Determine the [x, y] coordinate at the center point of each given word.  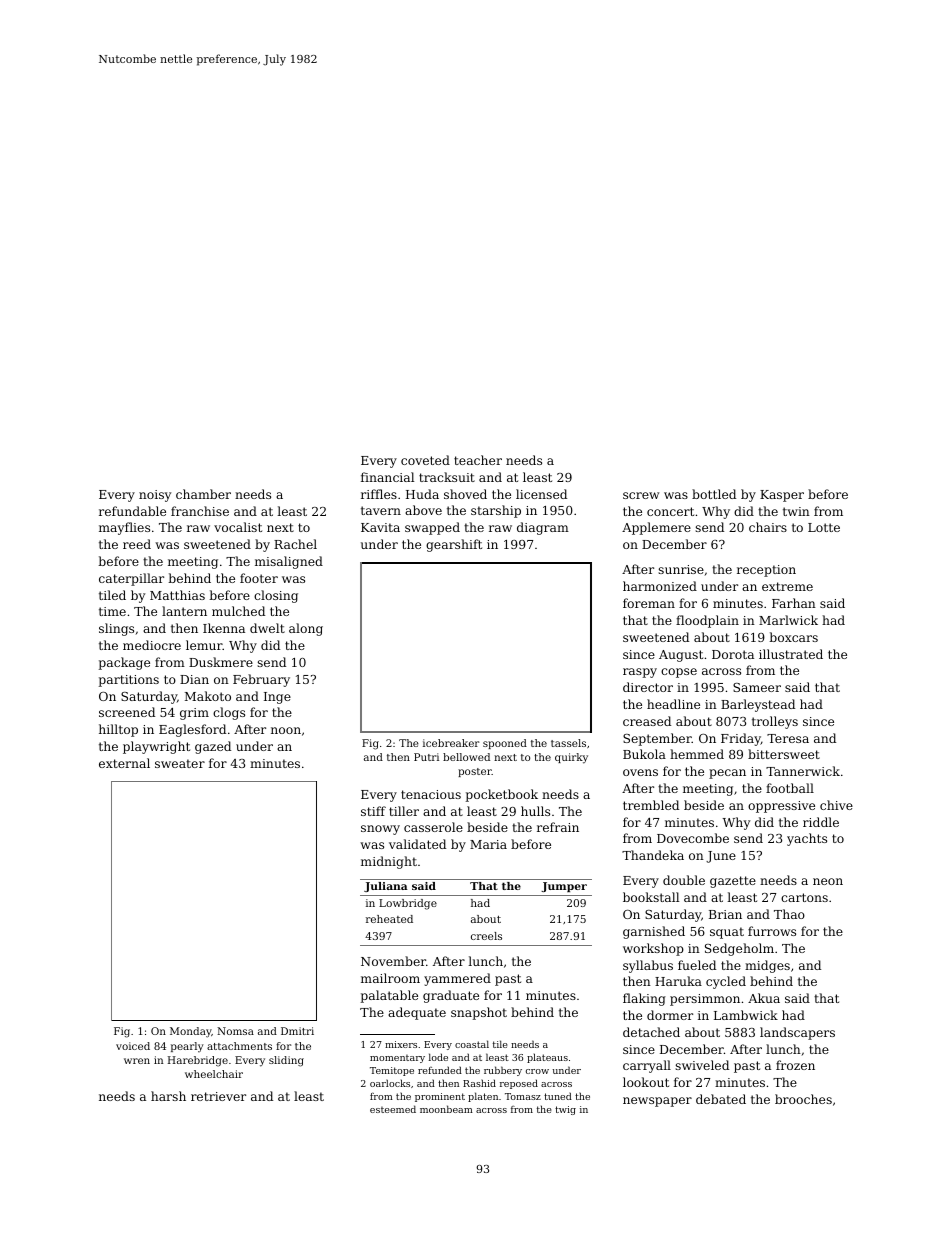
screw [641, 495]
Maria [488, 844]
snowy [380, 830]
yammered [457, 979]
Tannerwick [803, 771]
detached [651, 1032]
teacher [478, 460]
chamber [203, 494]
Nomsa [235, 1031]
